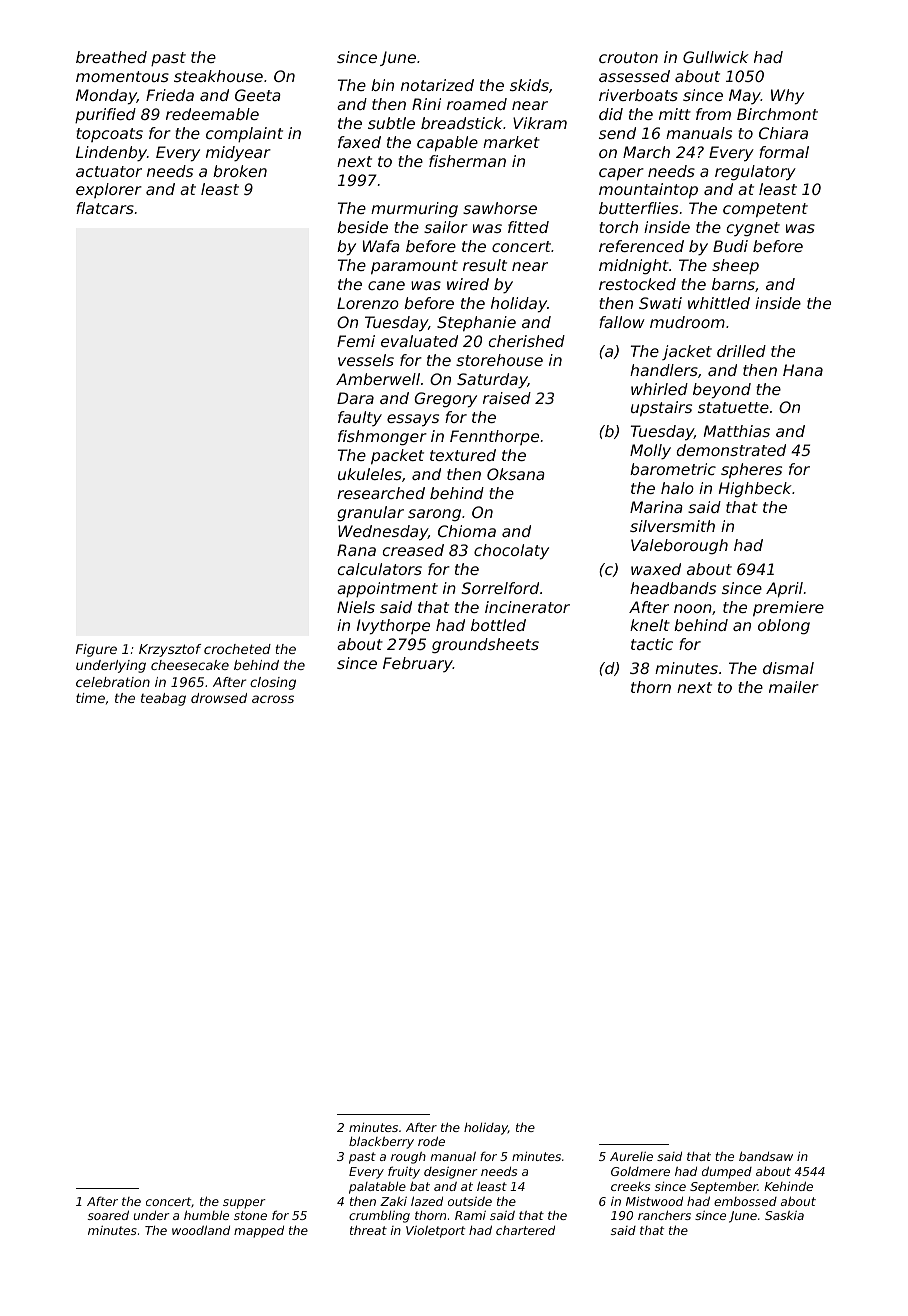  Describe the element at coordinates (716, 57) in the screenshot. I see `Gullwick` at that location.
